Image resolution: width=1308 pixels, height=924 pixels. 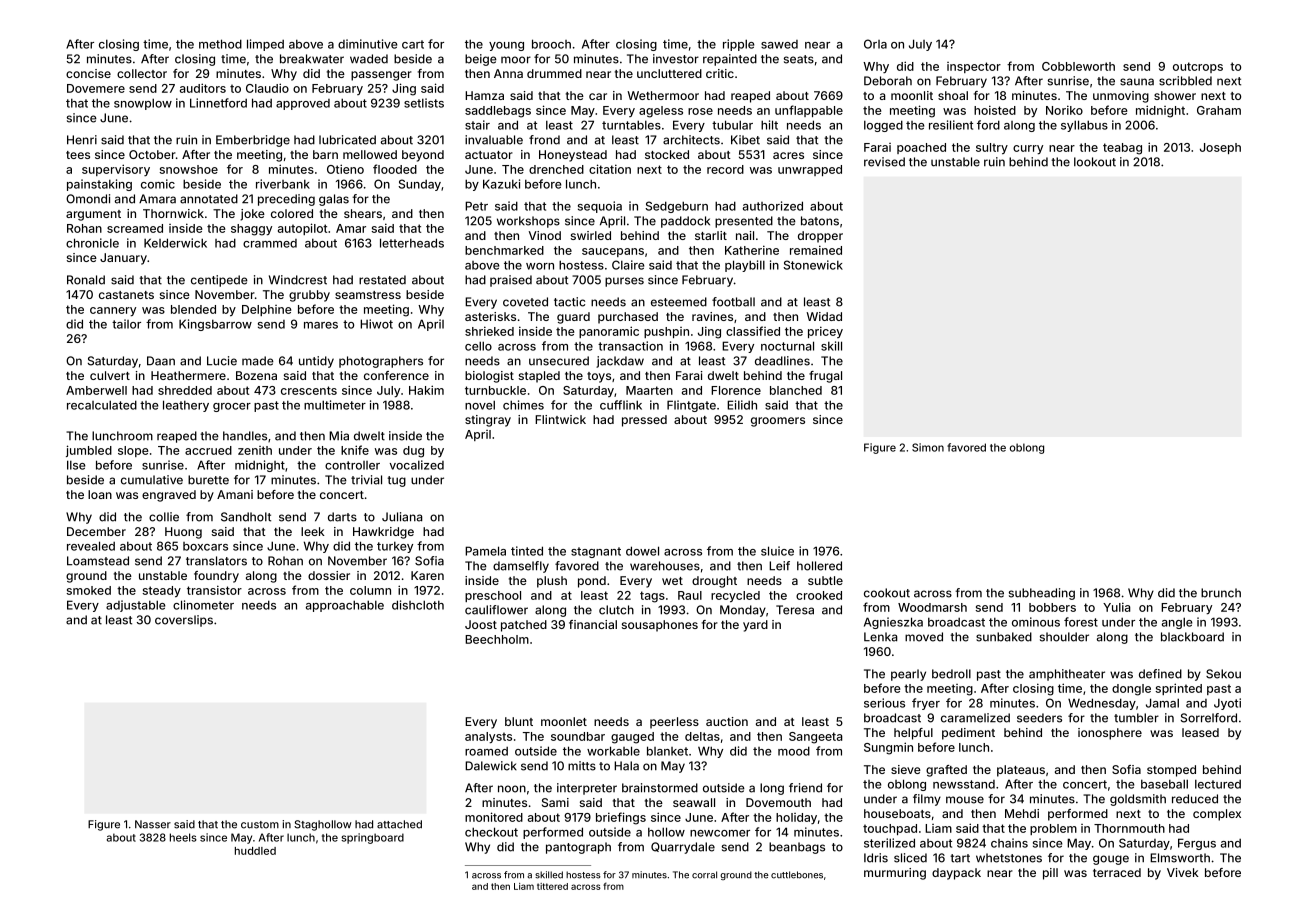 I want to click on annotated, so click(x=209, y=199).
